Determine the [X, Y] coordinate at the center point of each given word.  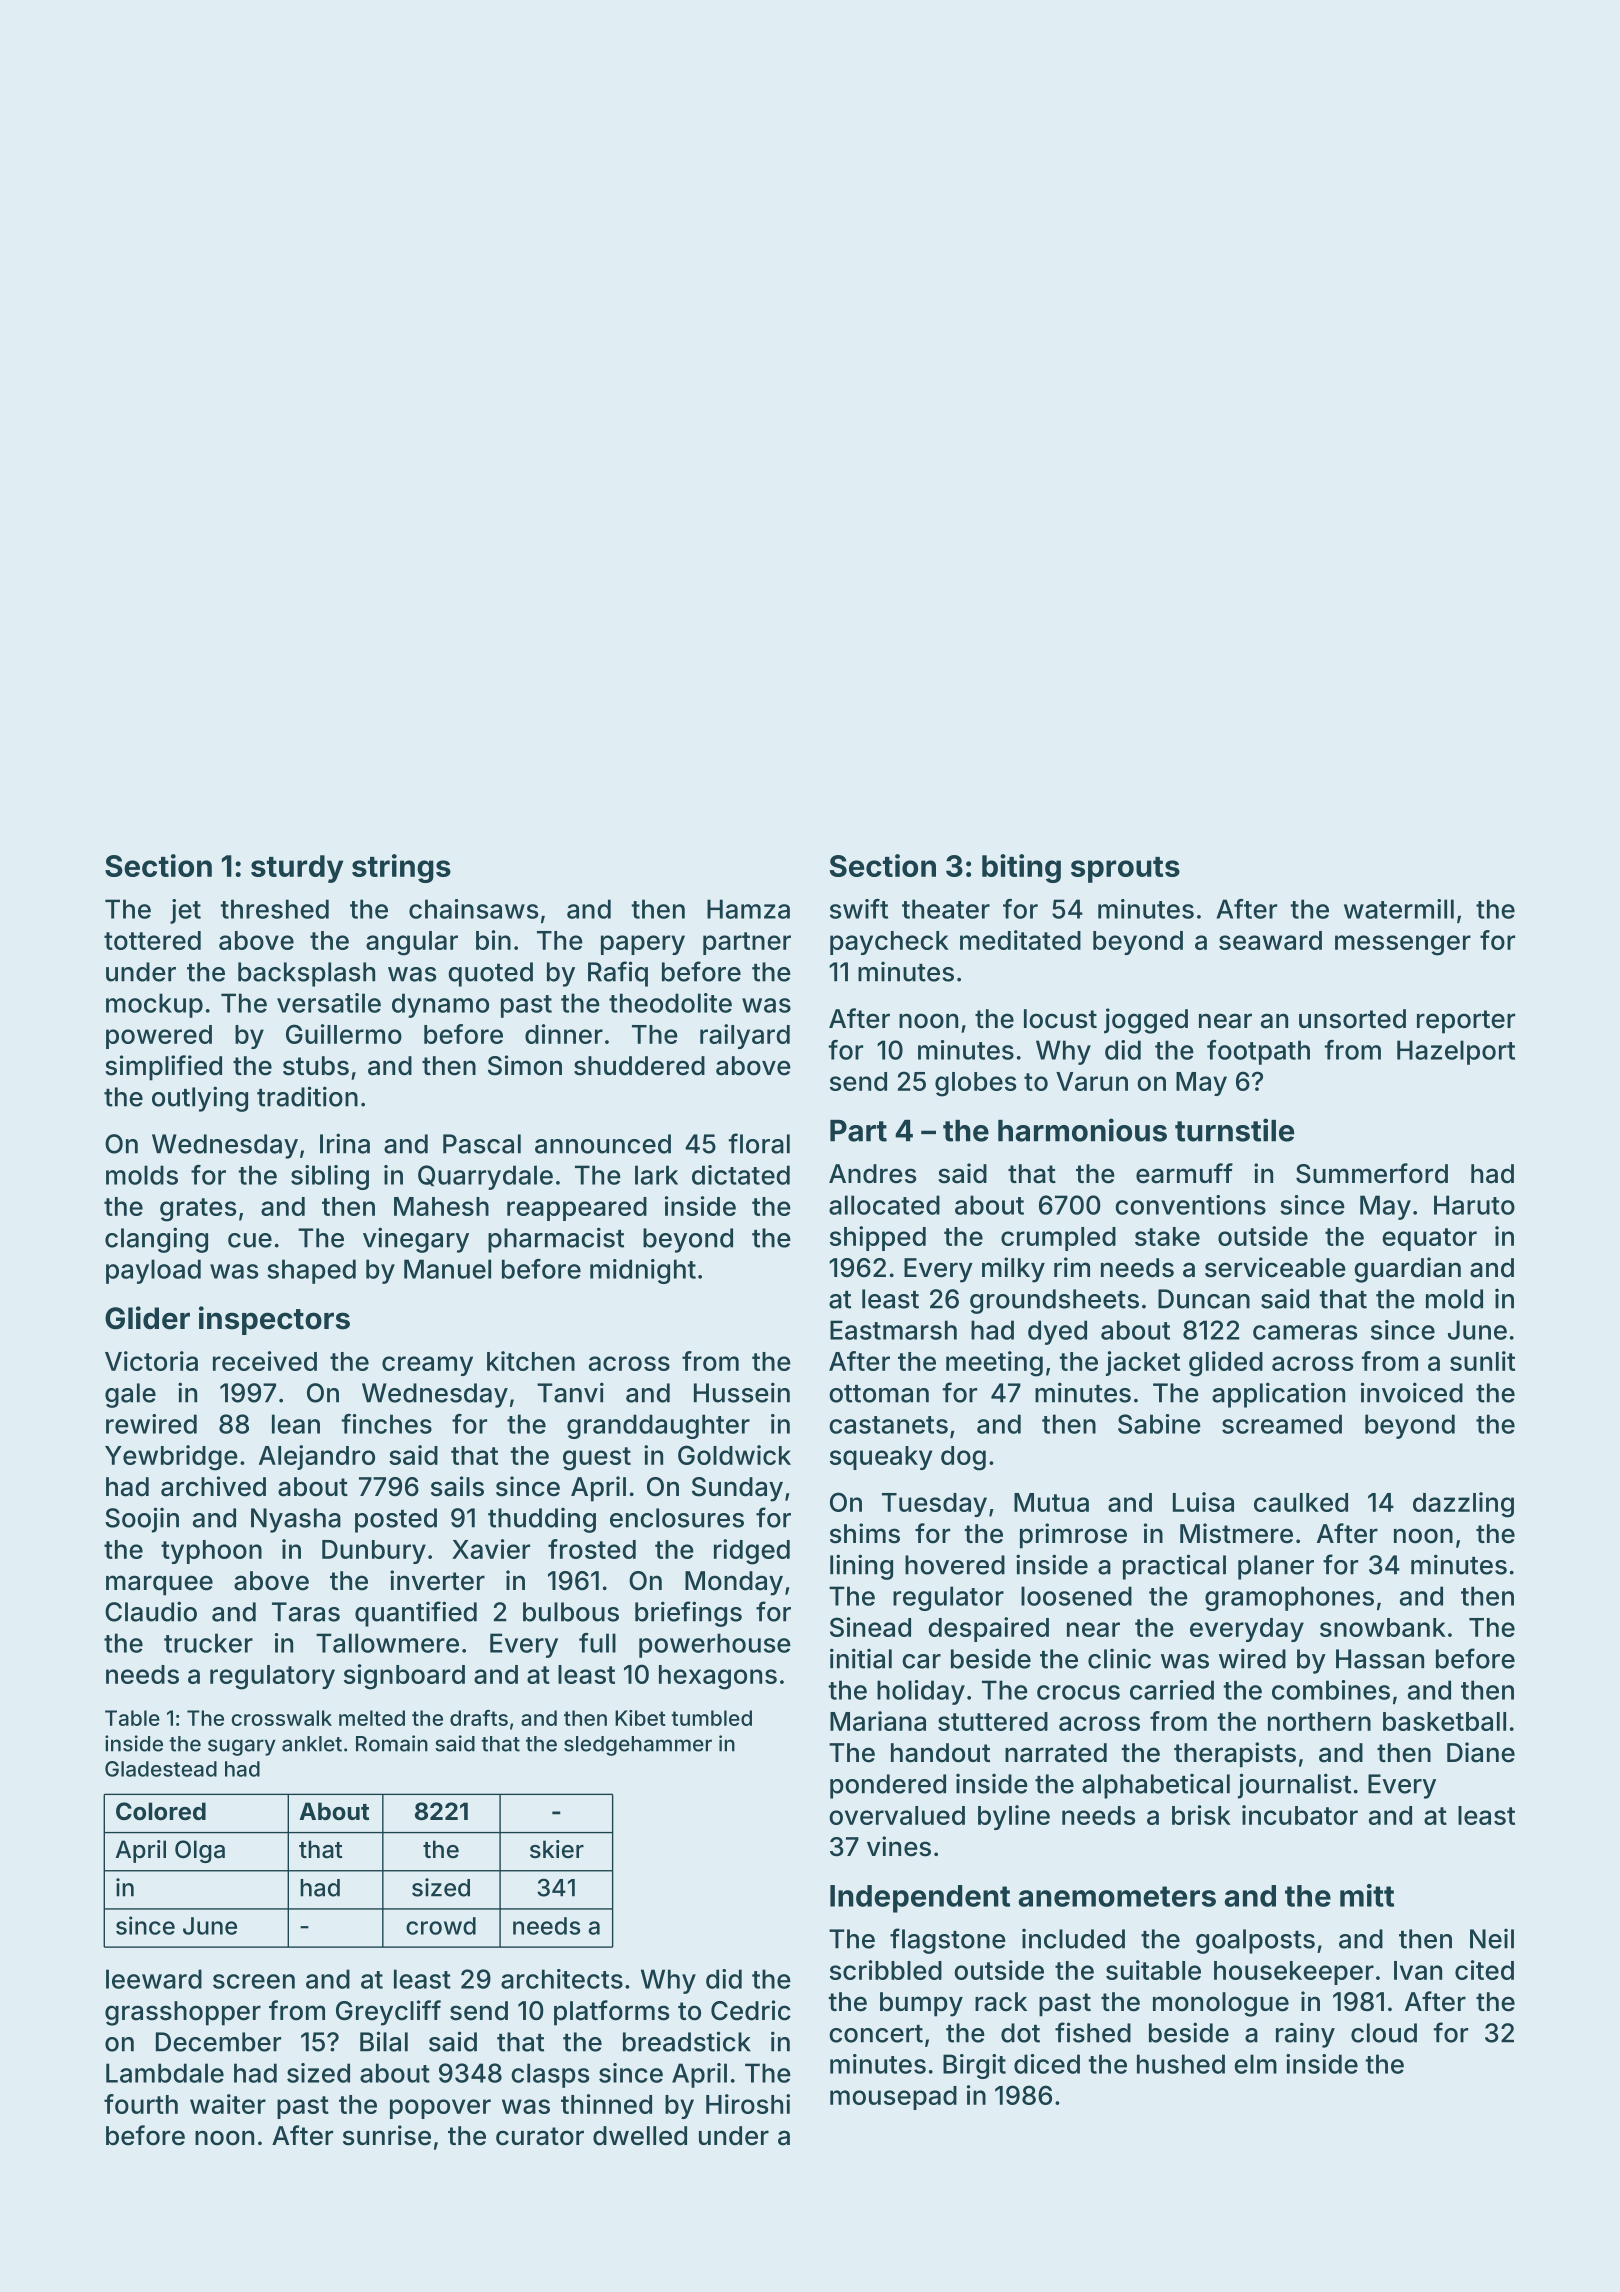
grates [198, 1210]
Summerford [1372, 1173]
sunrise [387, 2135]
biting [1021, 868]
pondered [888, 1786]
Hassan [1380, 1659]
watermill [1399, 909]
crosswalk [282, 1718]
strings [401, 868]
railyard [745, 1036]
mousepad [893, 2098]
